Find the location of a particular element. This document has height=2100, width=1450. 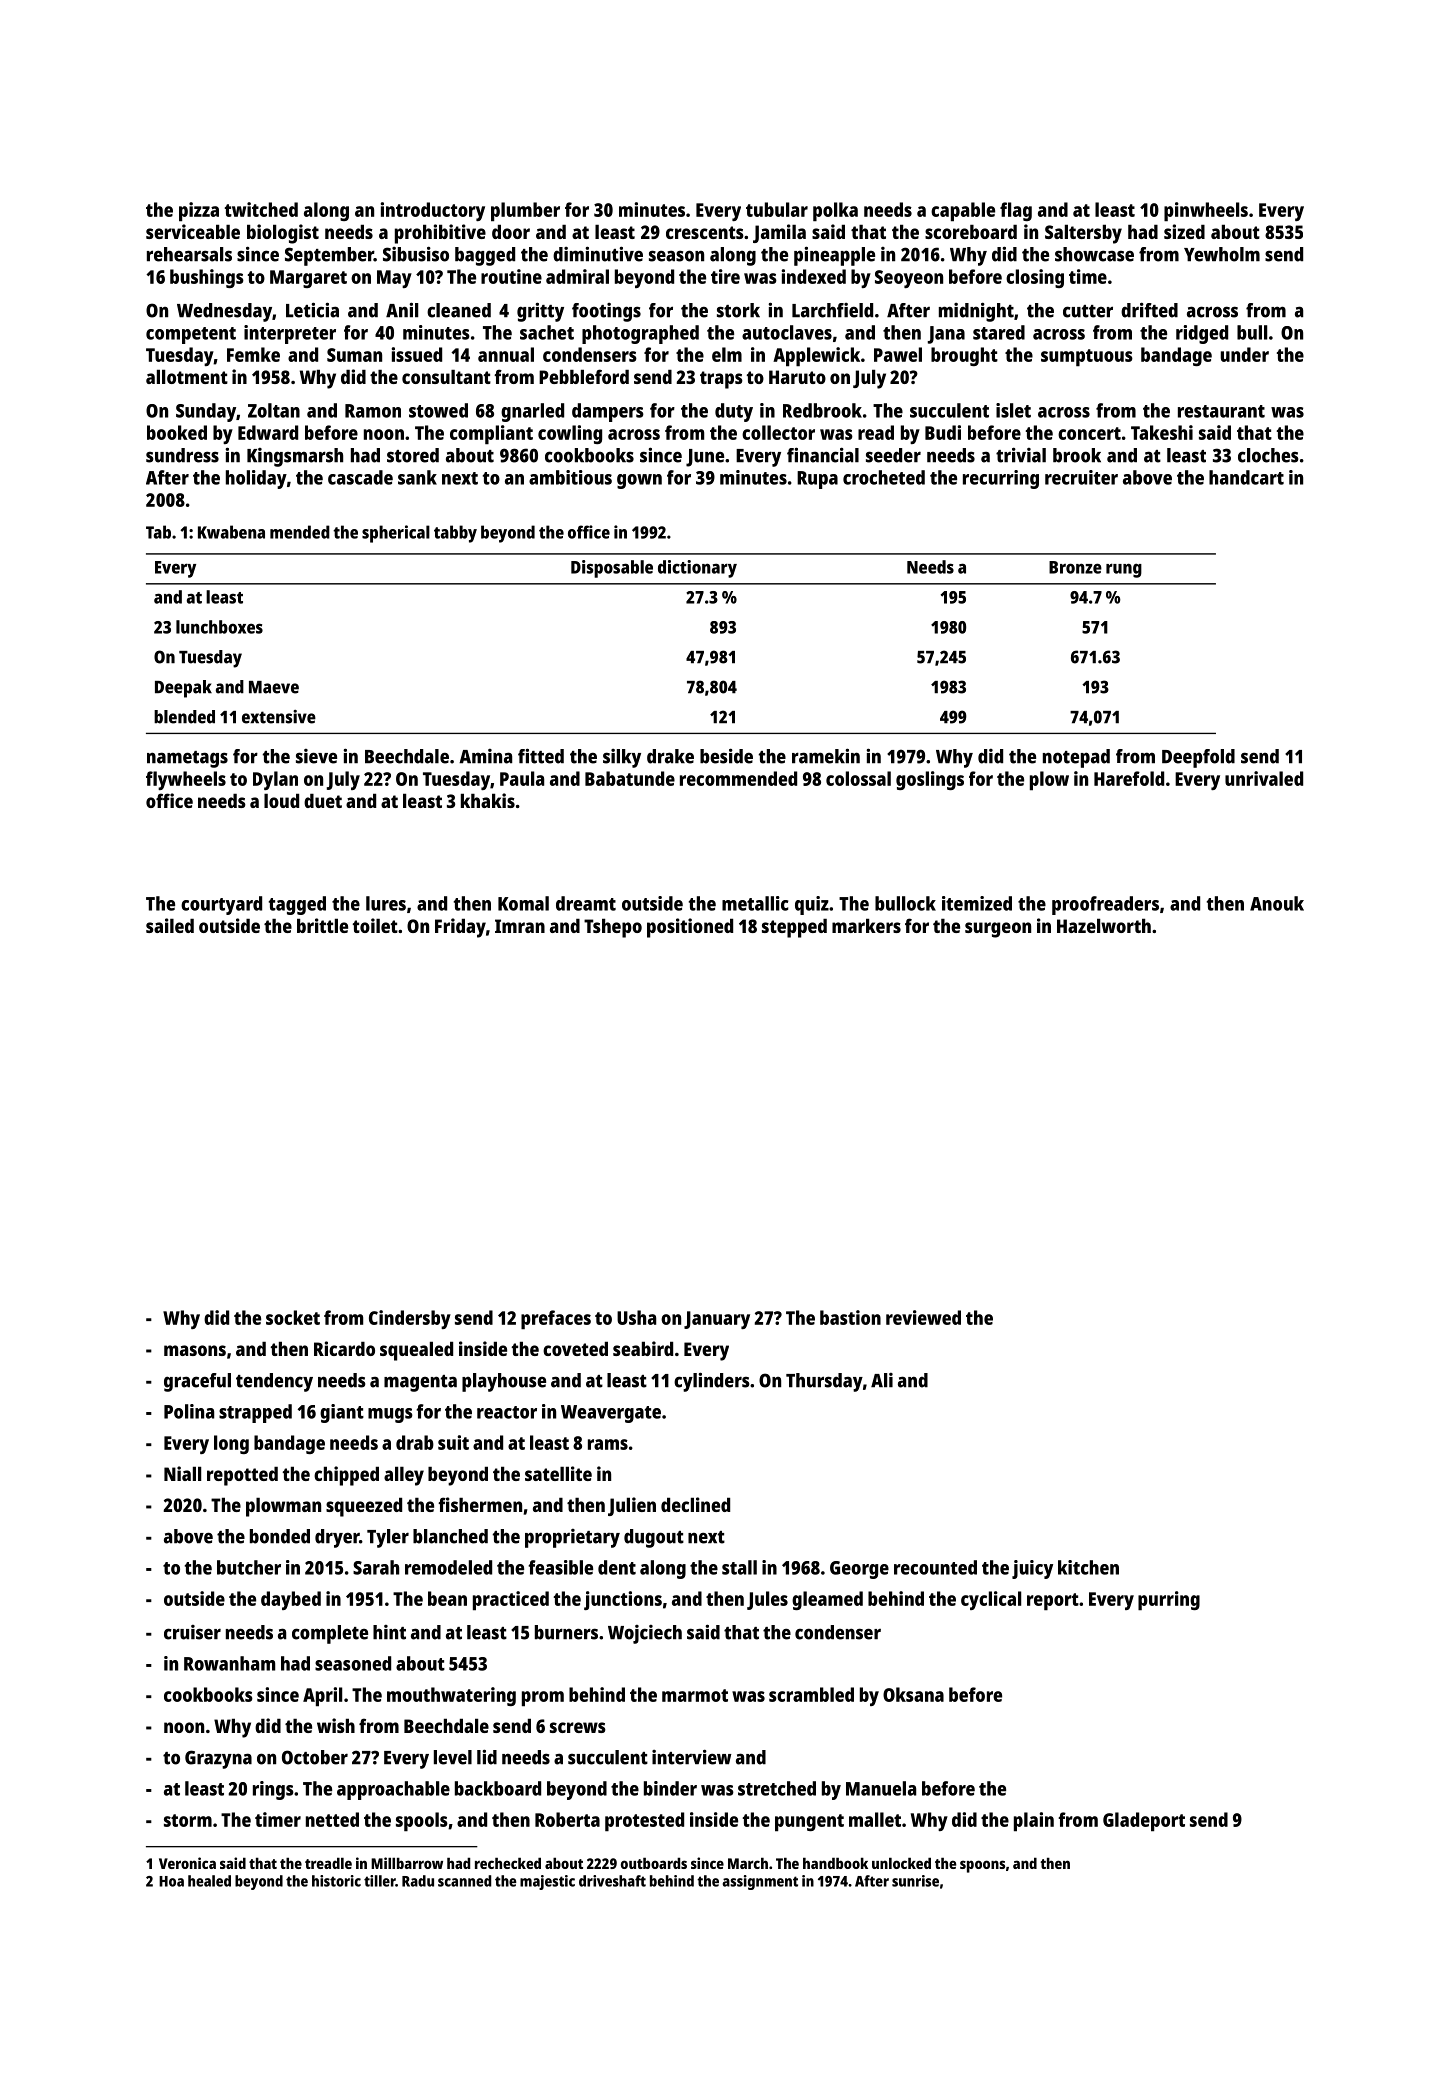

Imran is located at coordinates (520, 926).
